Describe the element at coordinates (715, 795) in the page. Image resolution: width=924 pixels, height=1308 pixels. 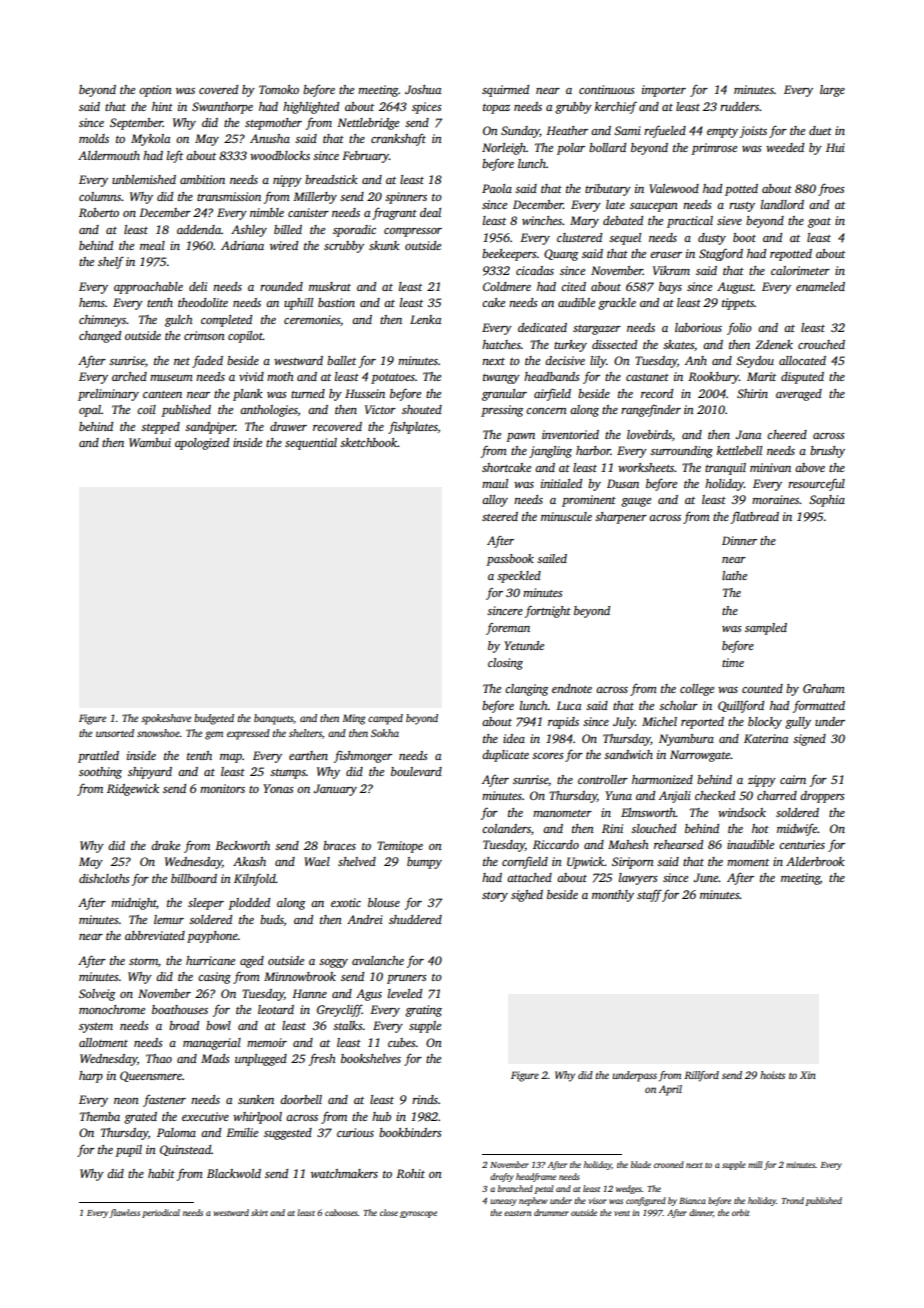
I see `checked` at that location.
